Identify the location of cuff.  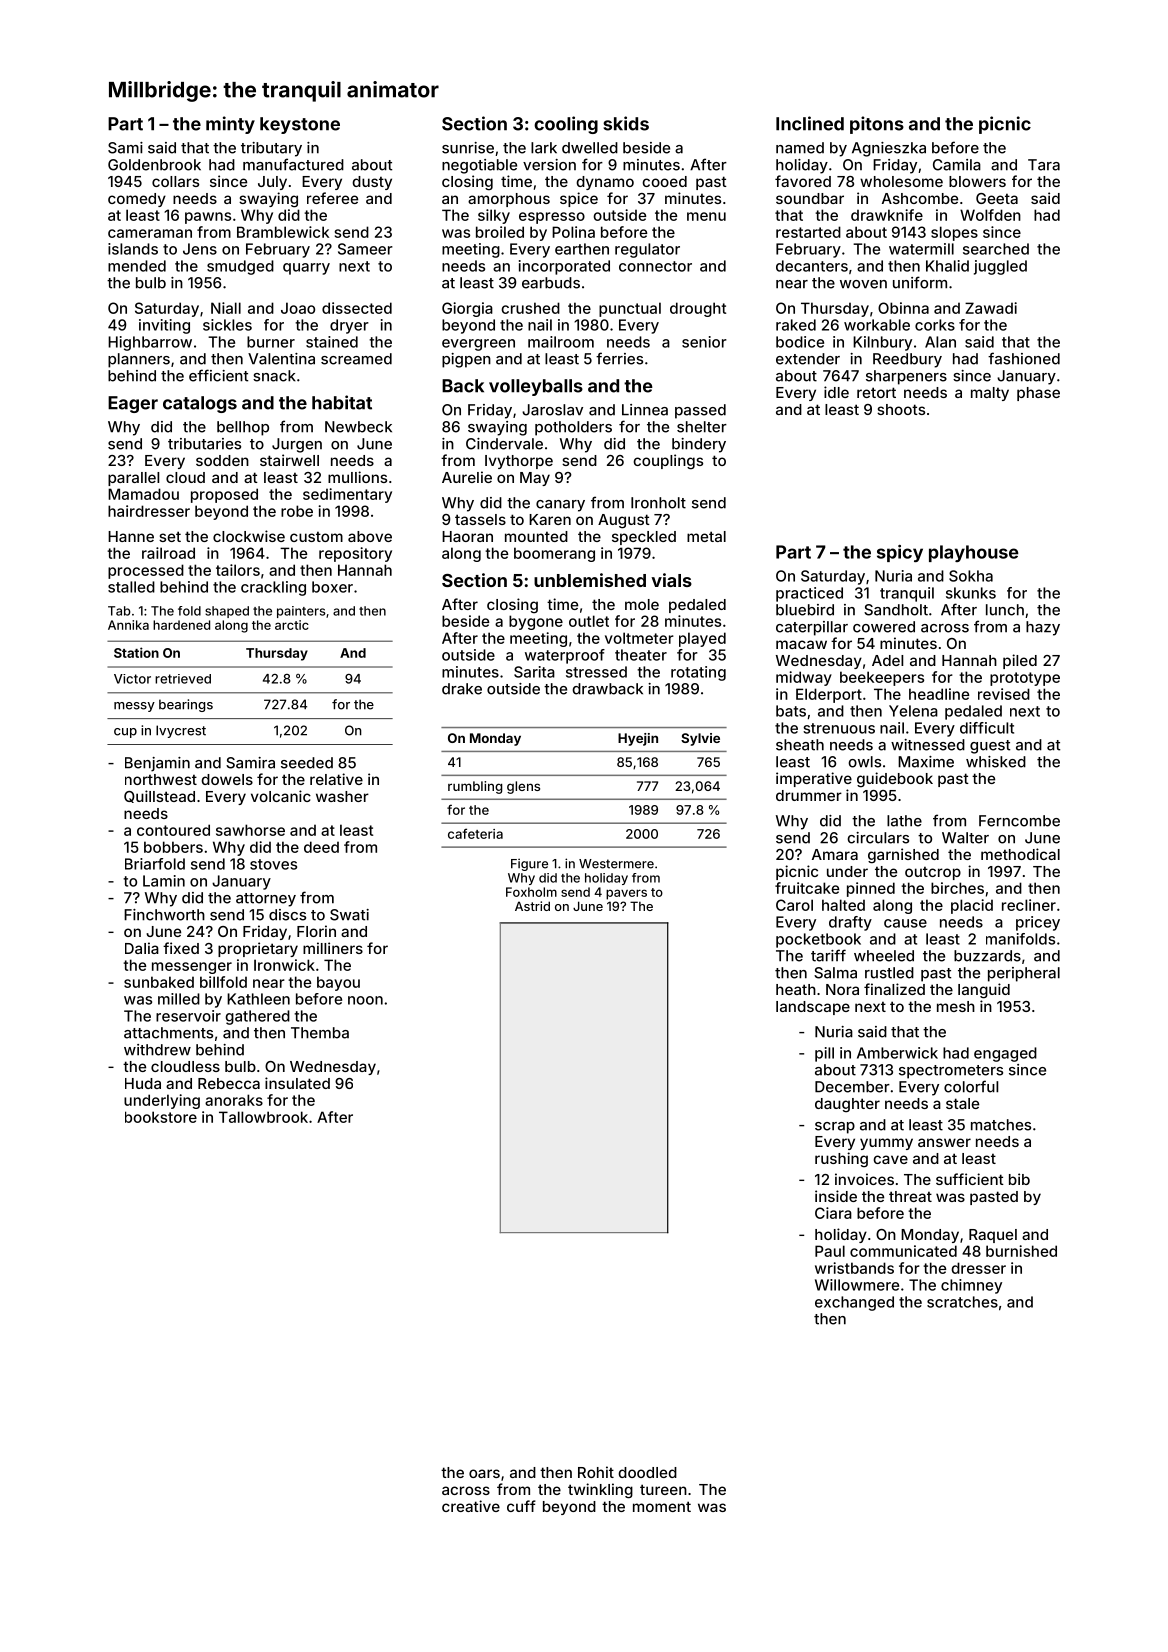
(521, 1506).
